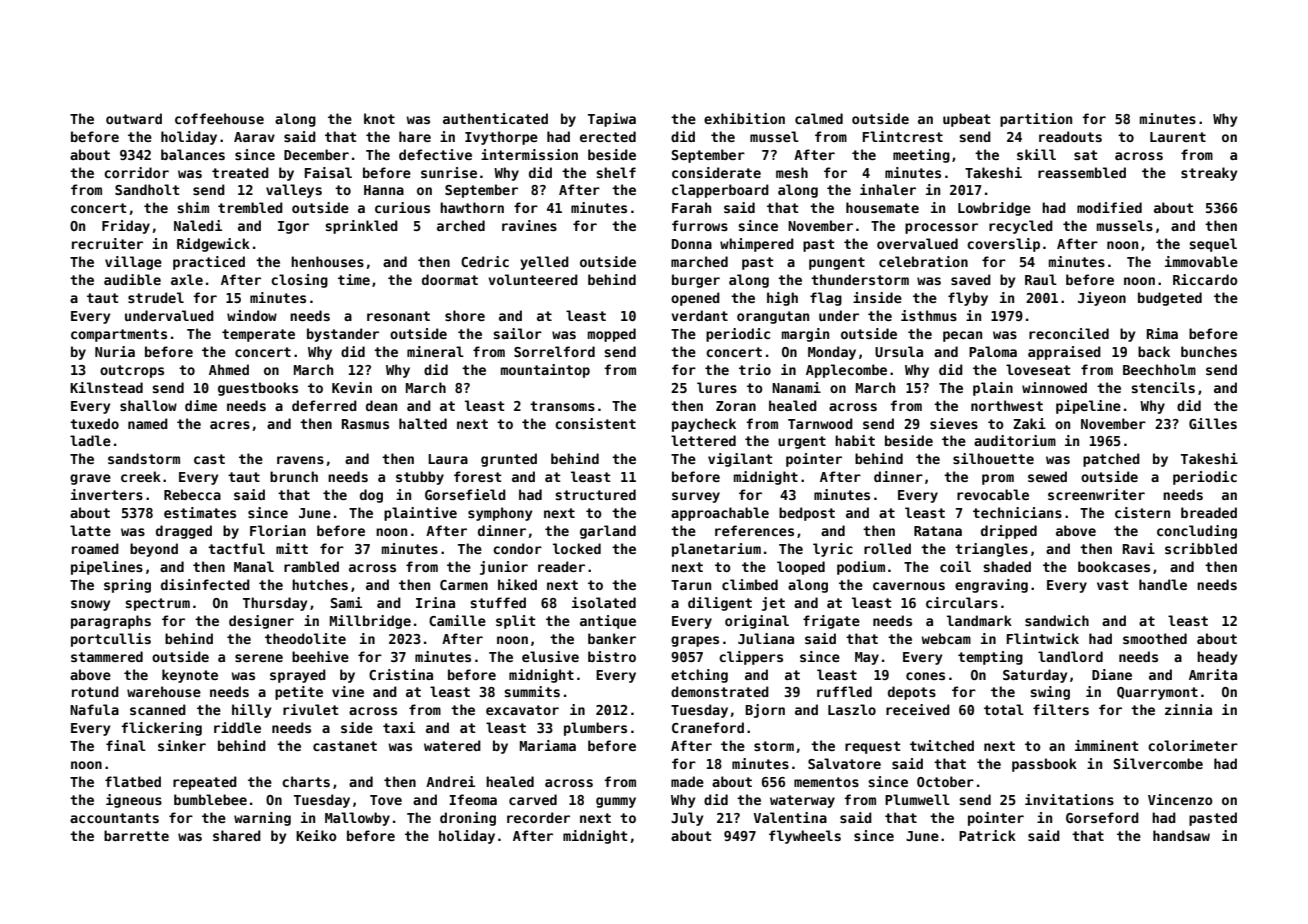 This screenshot has height=924, width=1308. Describe the element at coordinates (328, 172) in the screenshot. I see `Faisal` at that location.
